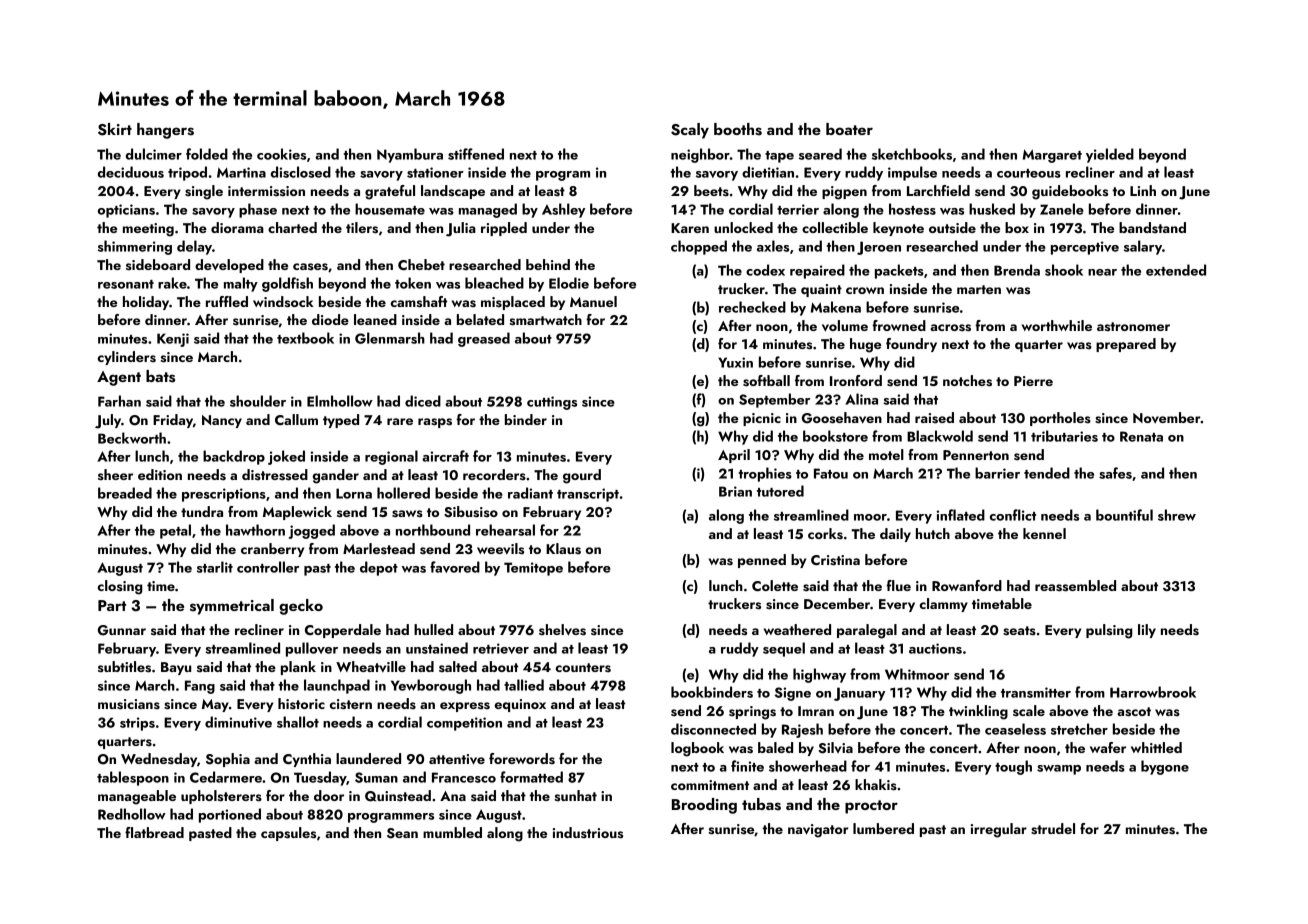 This screenshot has height=924, width=1308. Describe the element at coordinates (457, 759) in the screenshot. I see `attentive` at that location.
